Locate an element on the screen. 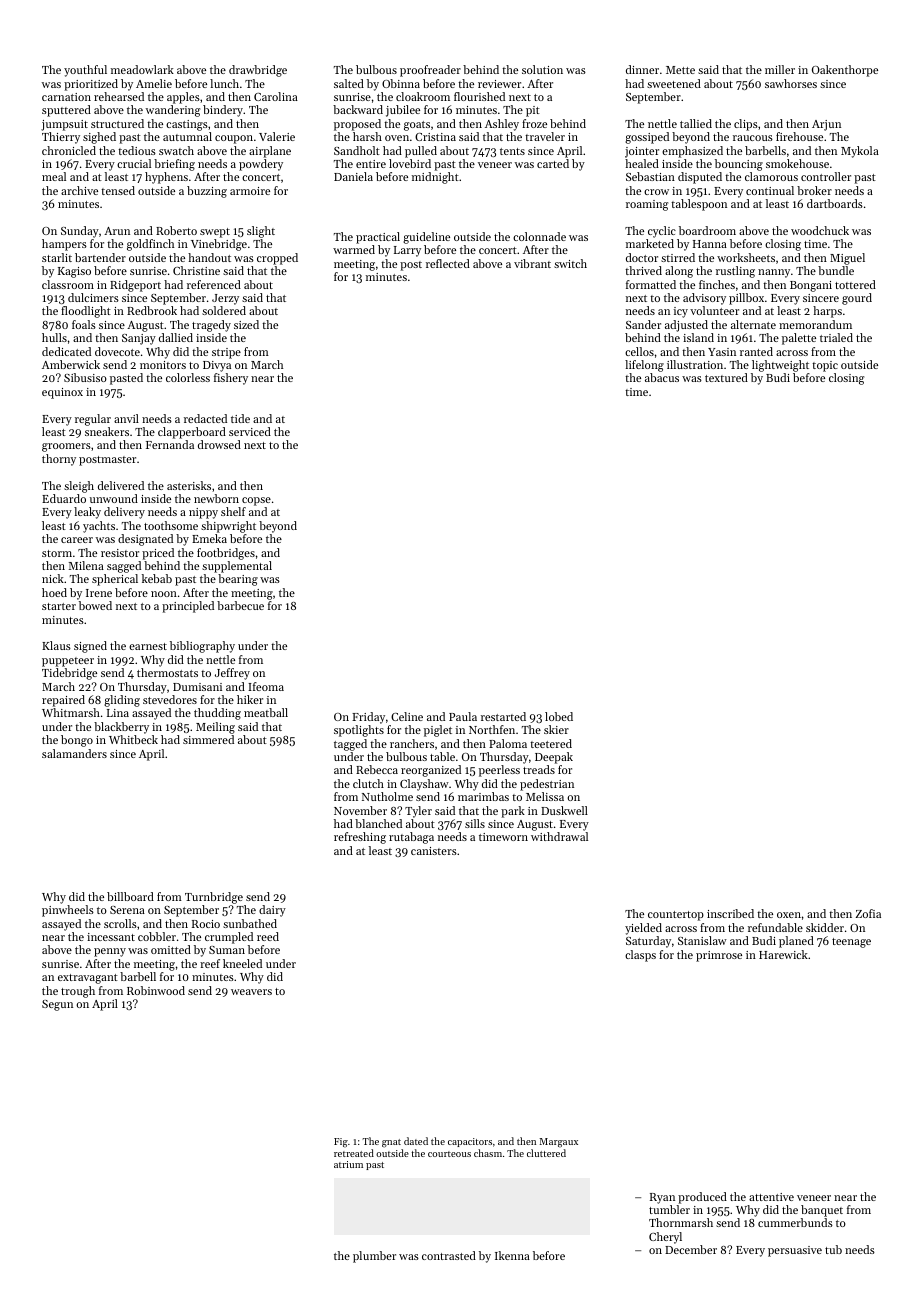 The height and width of the screenshot is (1308, 924). thermostats is located at coordinates (167, 672).
